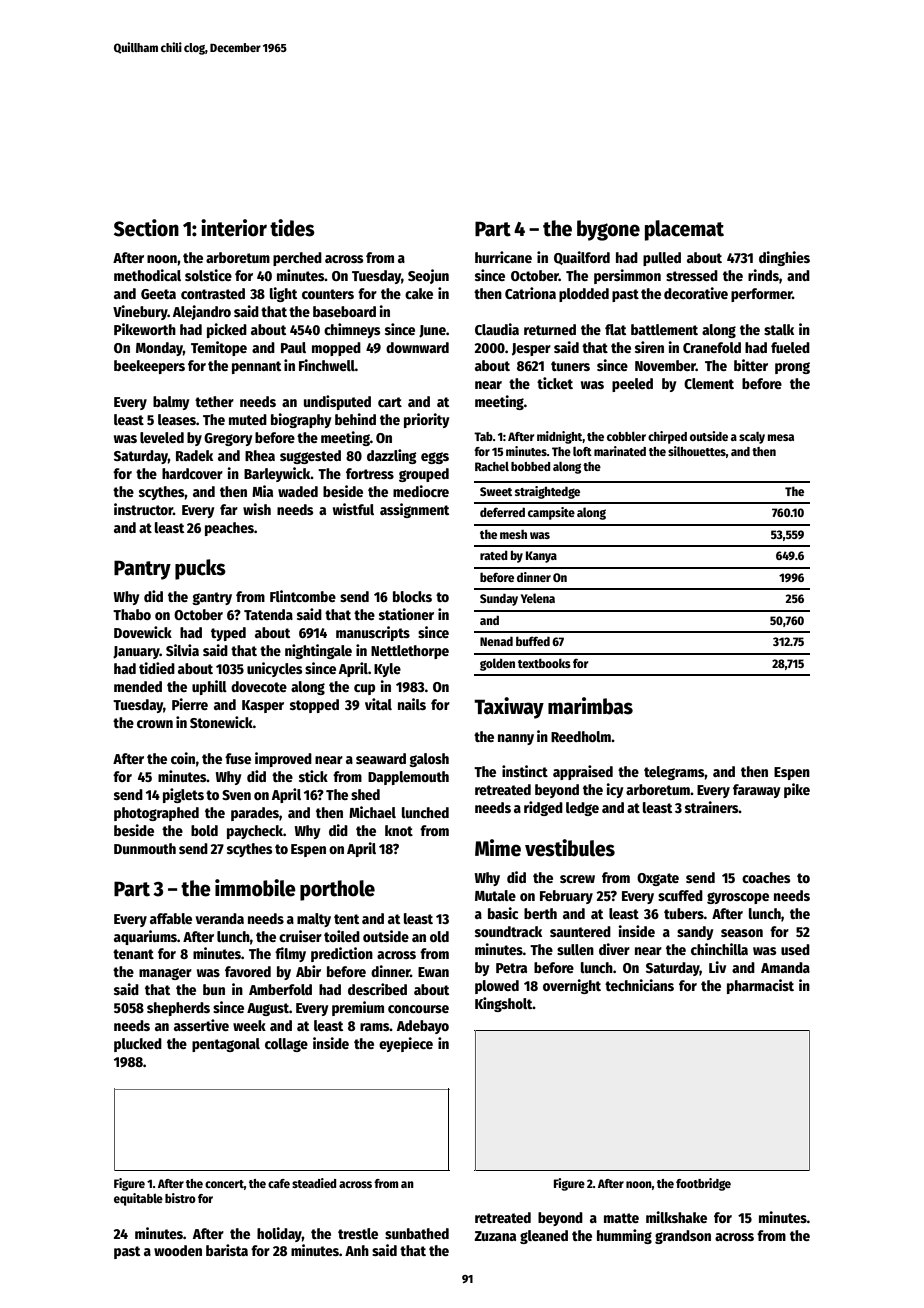 This image has height=1308, width=924. Describe the element at coordinates (766, 877) in the image. I see `coaches` at that location.
